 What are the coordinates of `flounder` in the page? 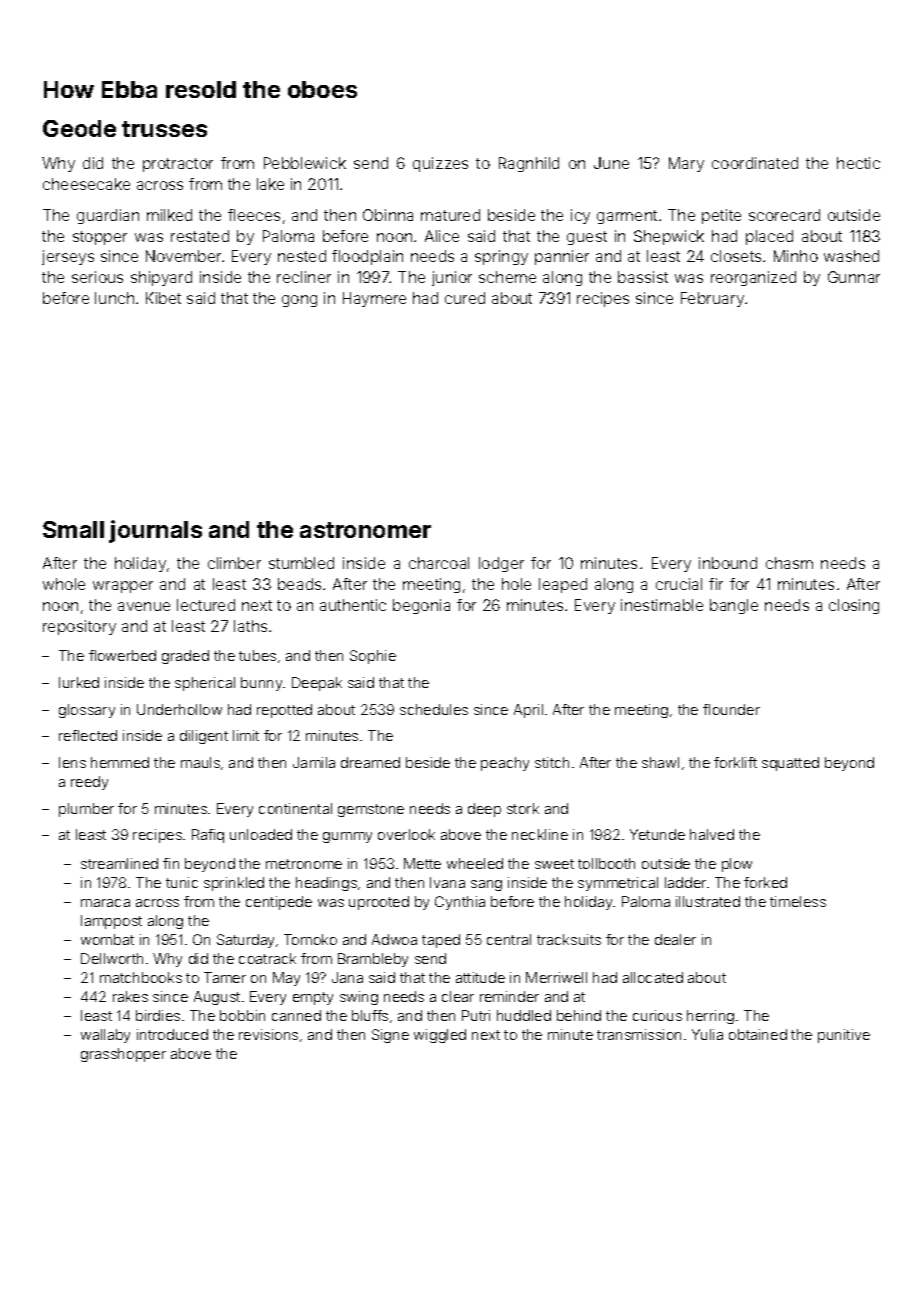 It's located at (731, 709).
